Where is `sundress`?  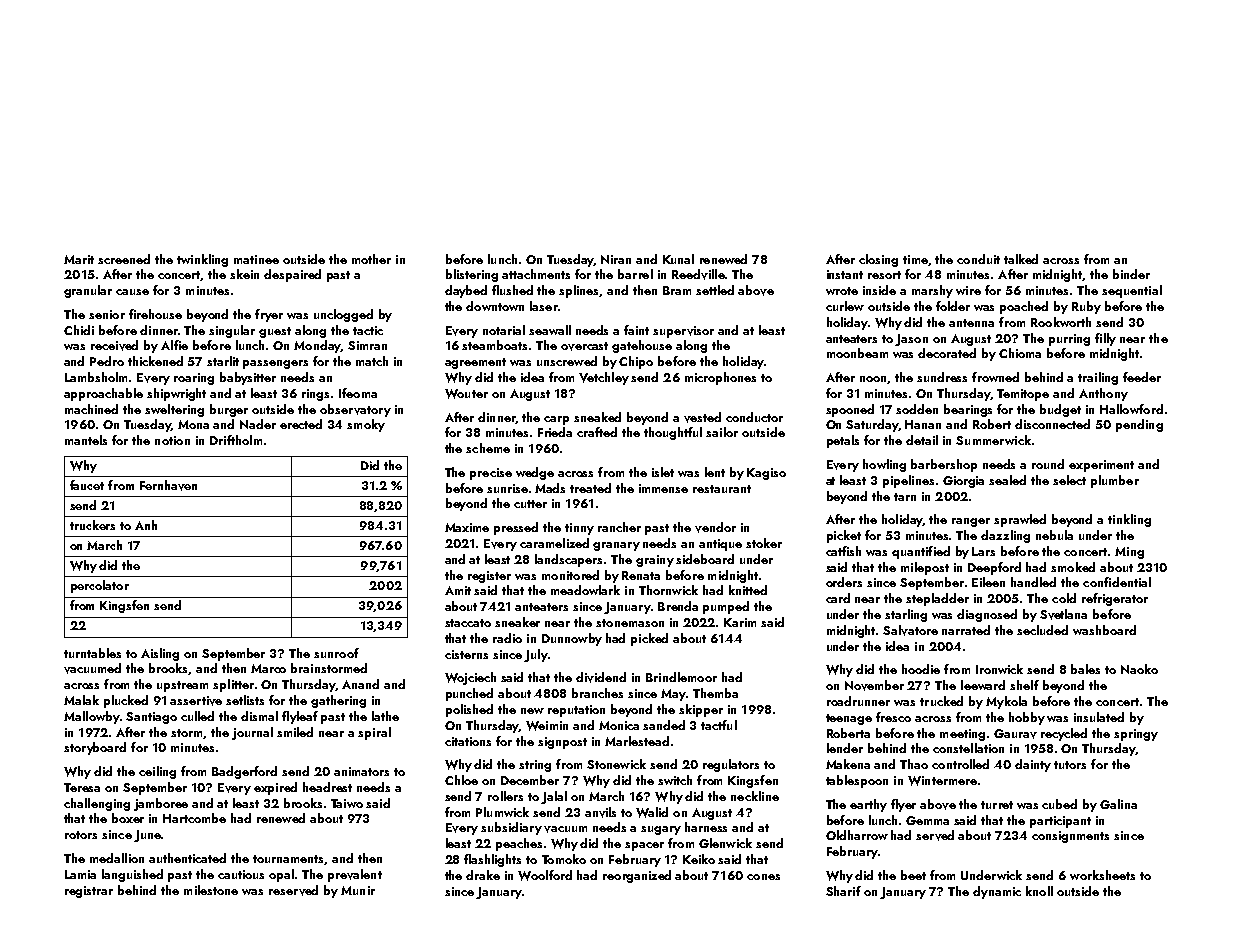 sundress is located at coordinates (942, 377).
